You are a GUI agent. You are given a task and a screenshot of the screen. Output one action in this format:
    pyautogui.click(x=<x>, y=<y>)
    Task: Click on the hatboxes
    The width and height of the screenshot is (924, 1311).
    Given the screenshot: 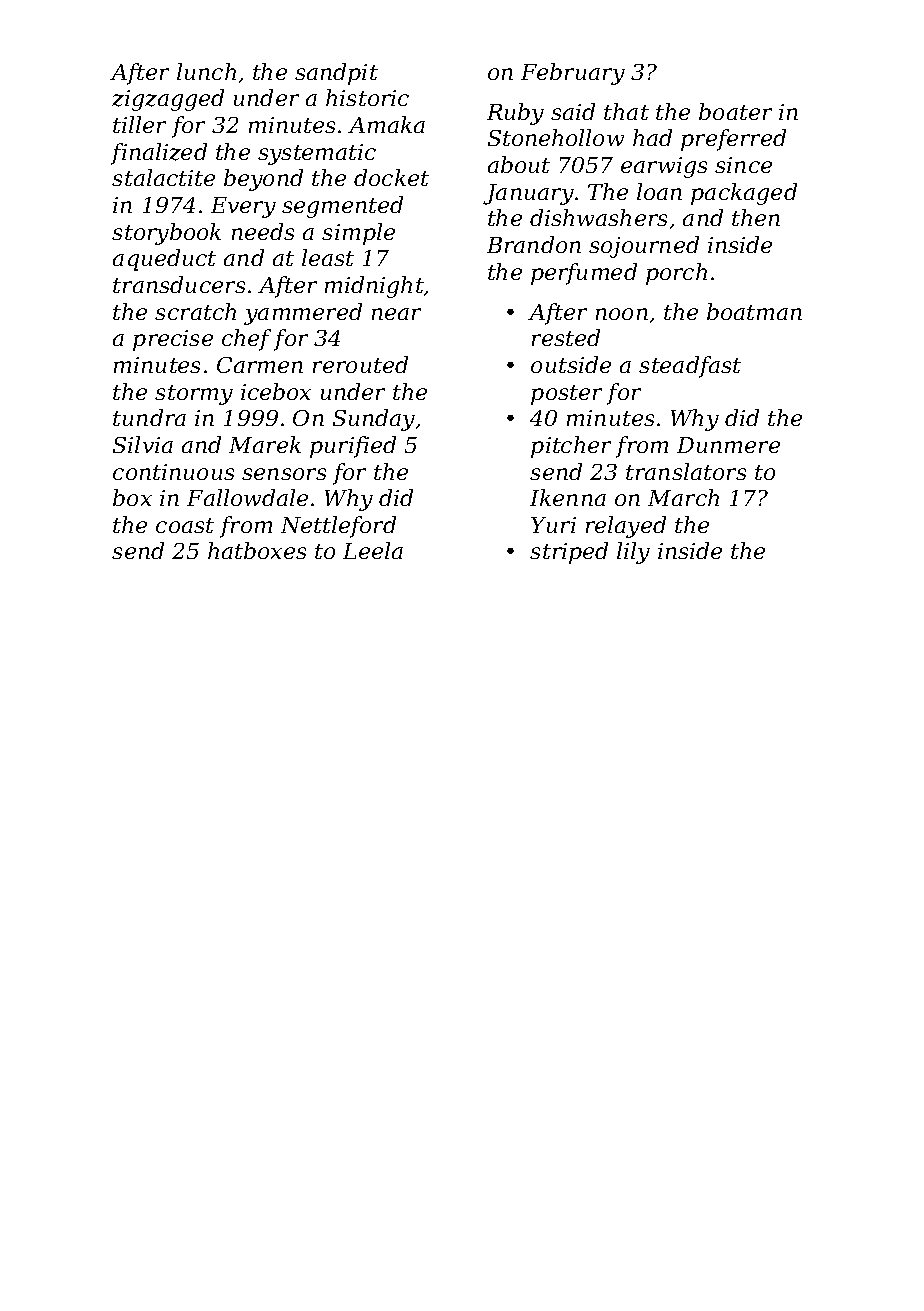 What is the action you would take?
    pyautogui.click(x=257, y=550)
